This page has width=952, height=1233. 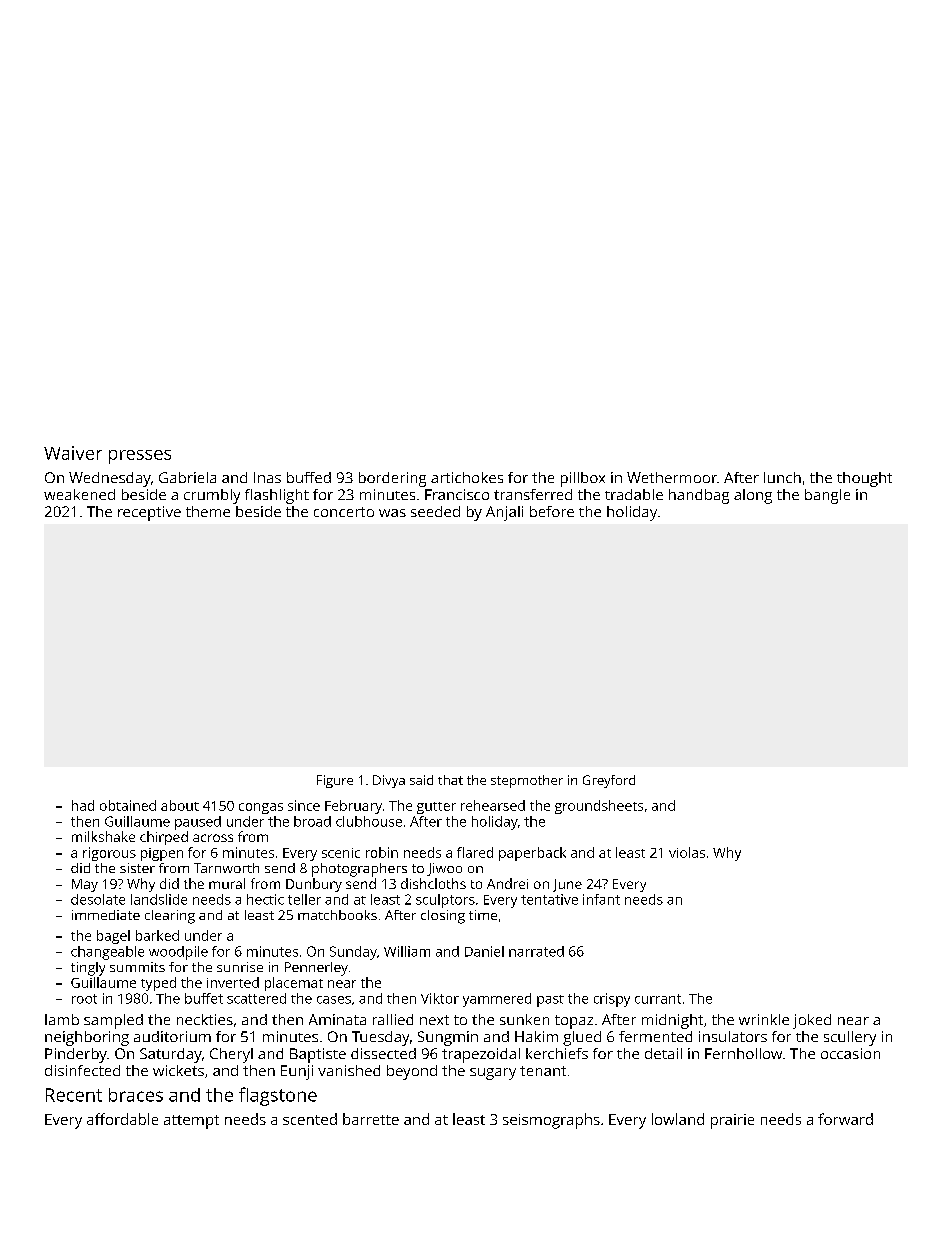 I want to click on theme, so click(x=208, y=511).
